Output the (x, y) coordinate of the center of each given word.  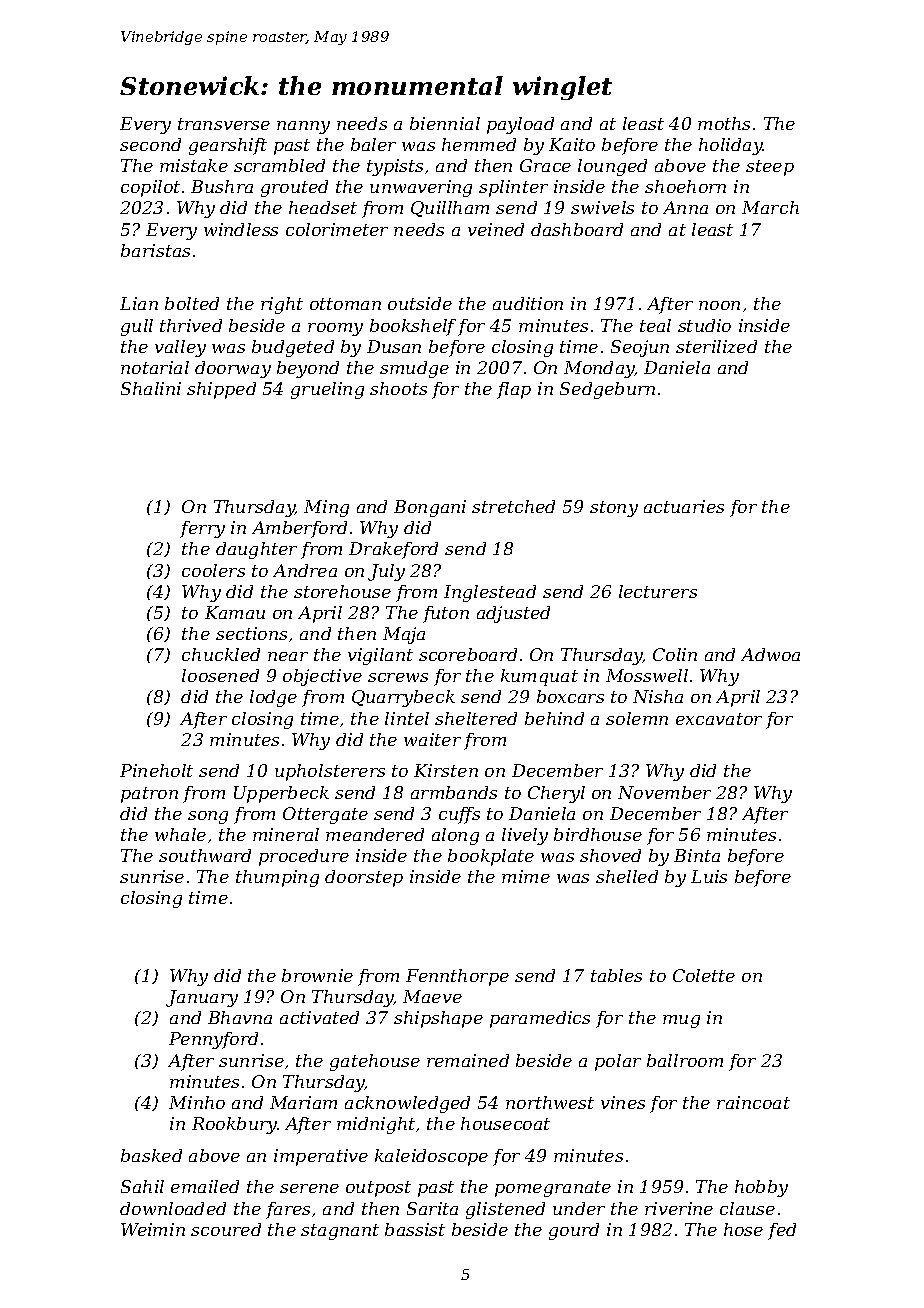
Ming (326, 508)
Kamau (235, 612)
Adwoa (770, 654)
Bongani (430, 508)
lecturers (658, 591)
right (282, 305)
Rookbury (234, 1125)
